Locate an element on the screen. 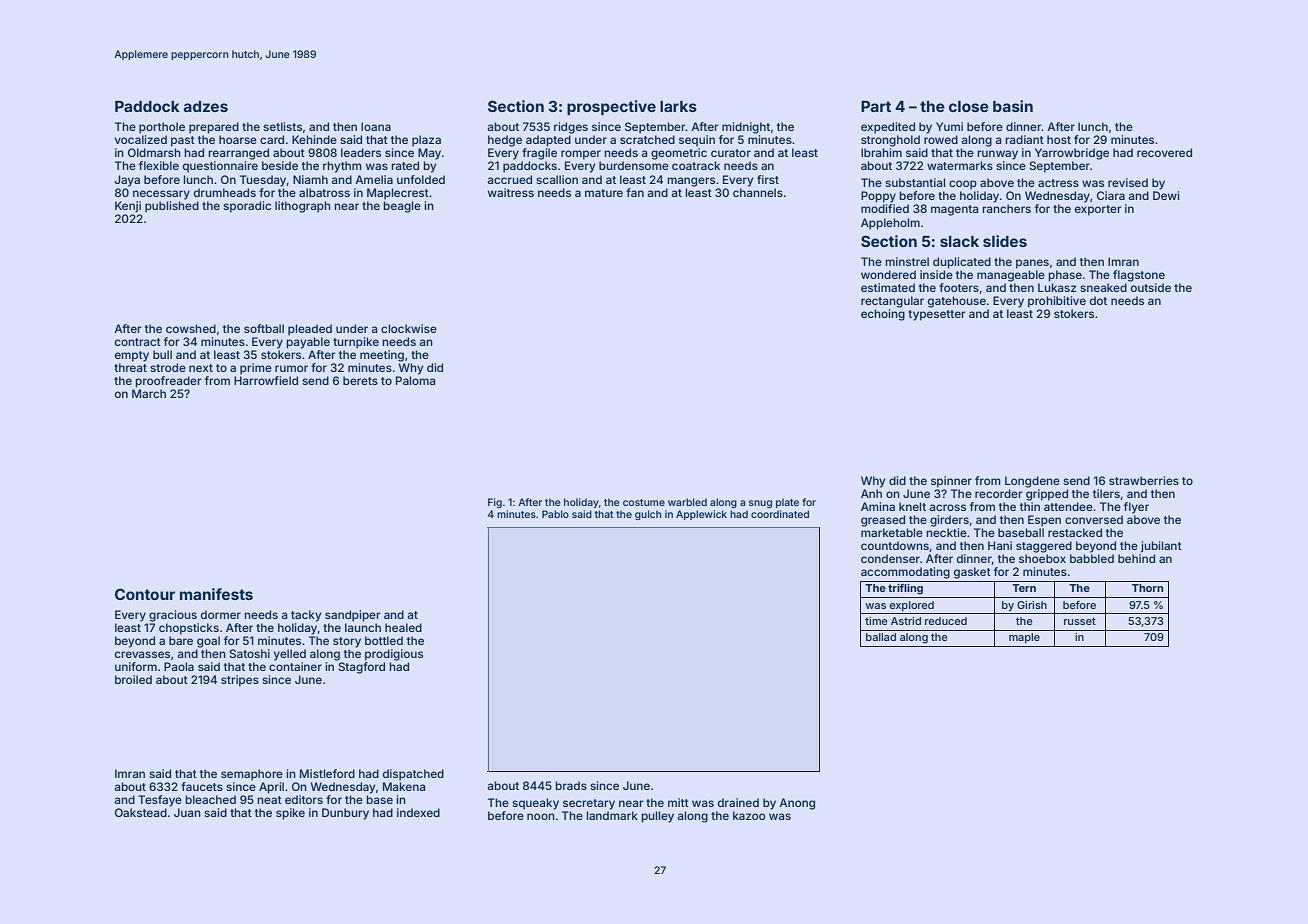 The height and width of the screenshot is (924, 1308). softball is located at coordinates (264, 328).
